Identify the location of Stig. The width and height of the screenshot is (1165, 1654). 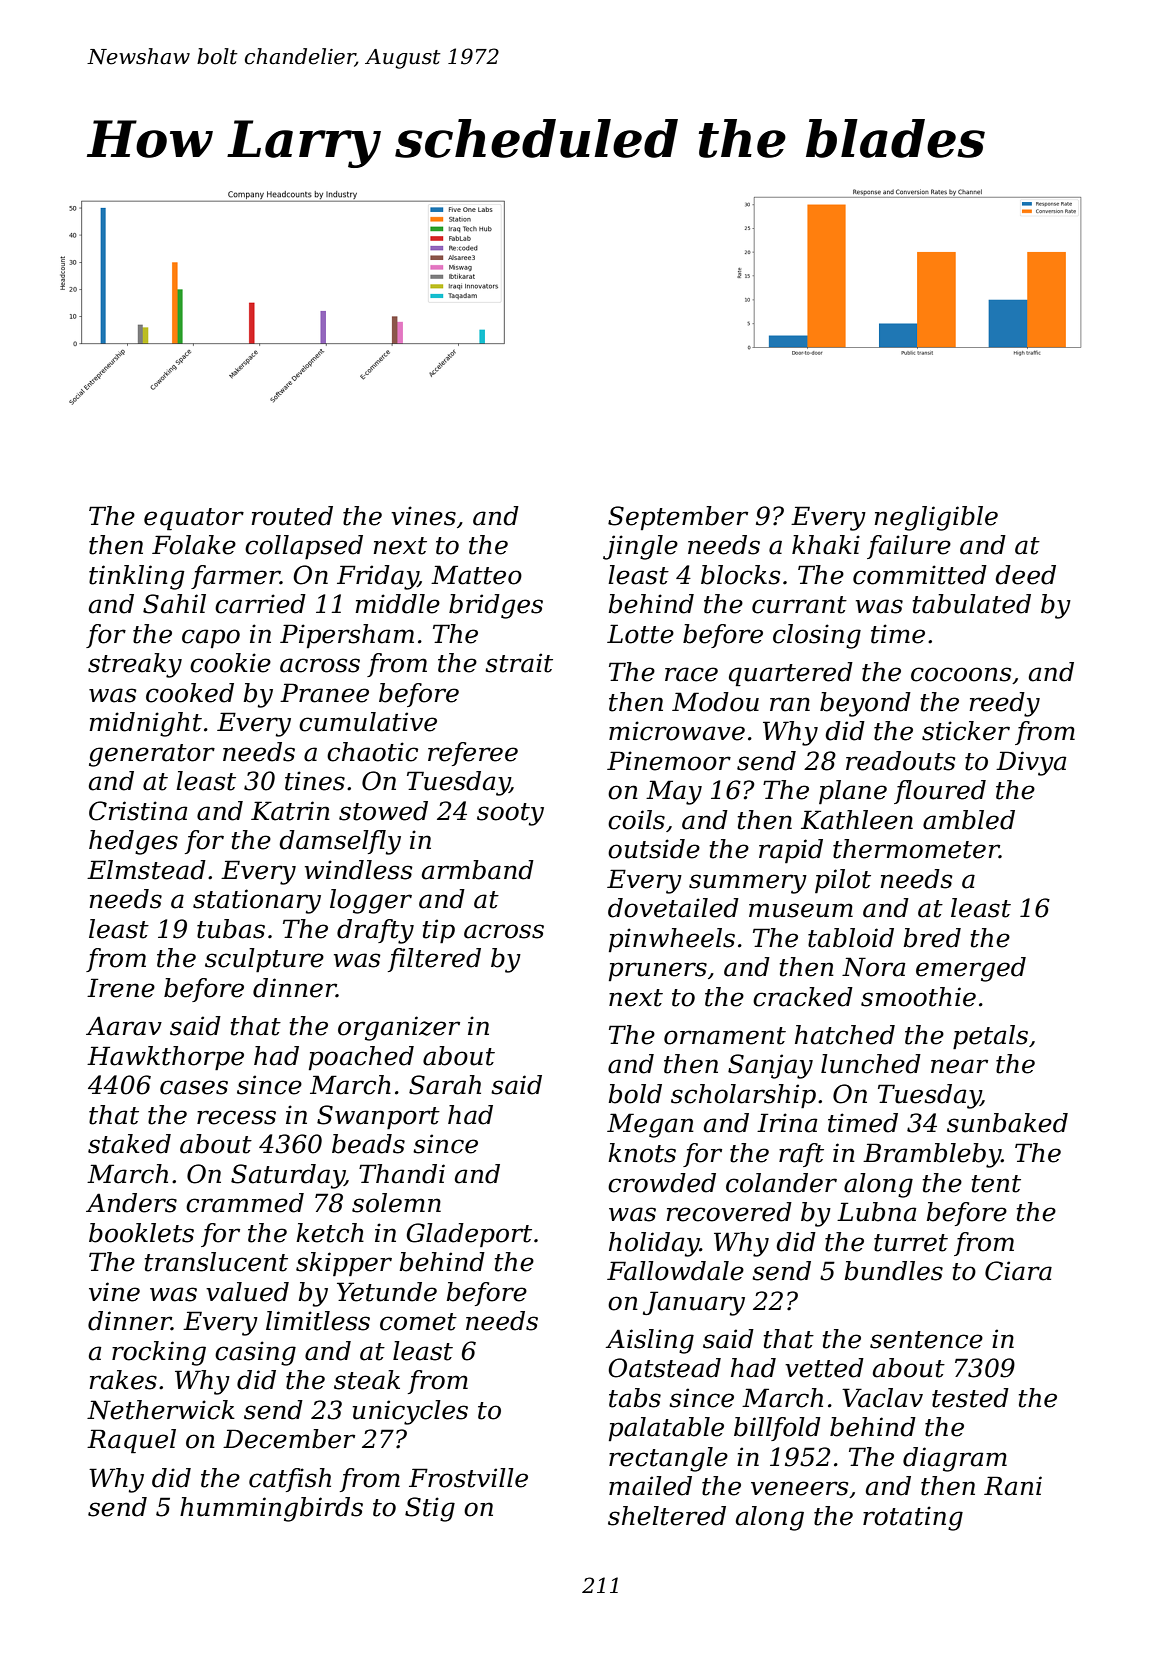
(430, 1509).
